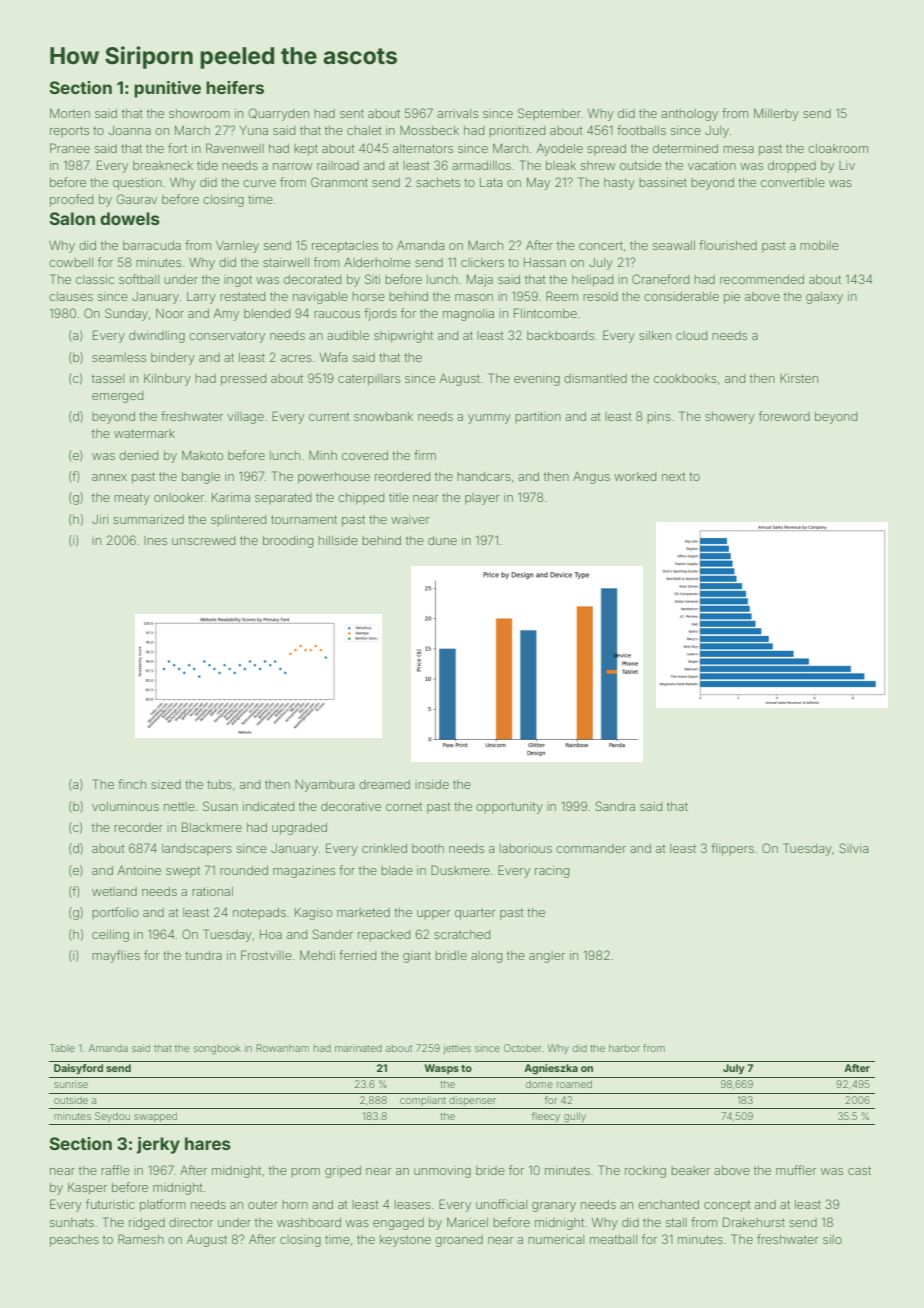  What do you see at coordinates (100, 519) in the document?
I see `Jiri` at bounding box center [100, 519].
